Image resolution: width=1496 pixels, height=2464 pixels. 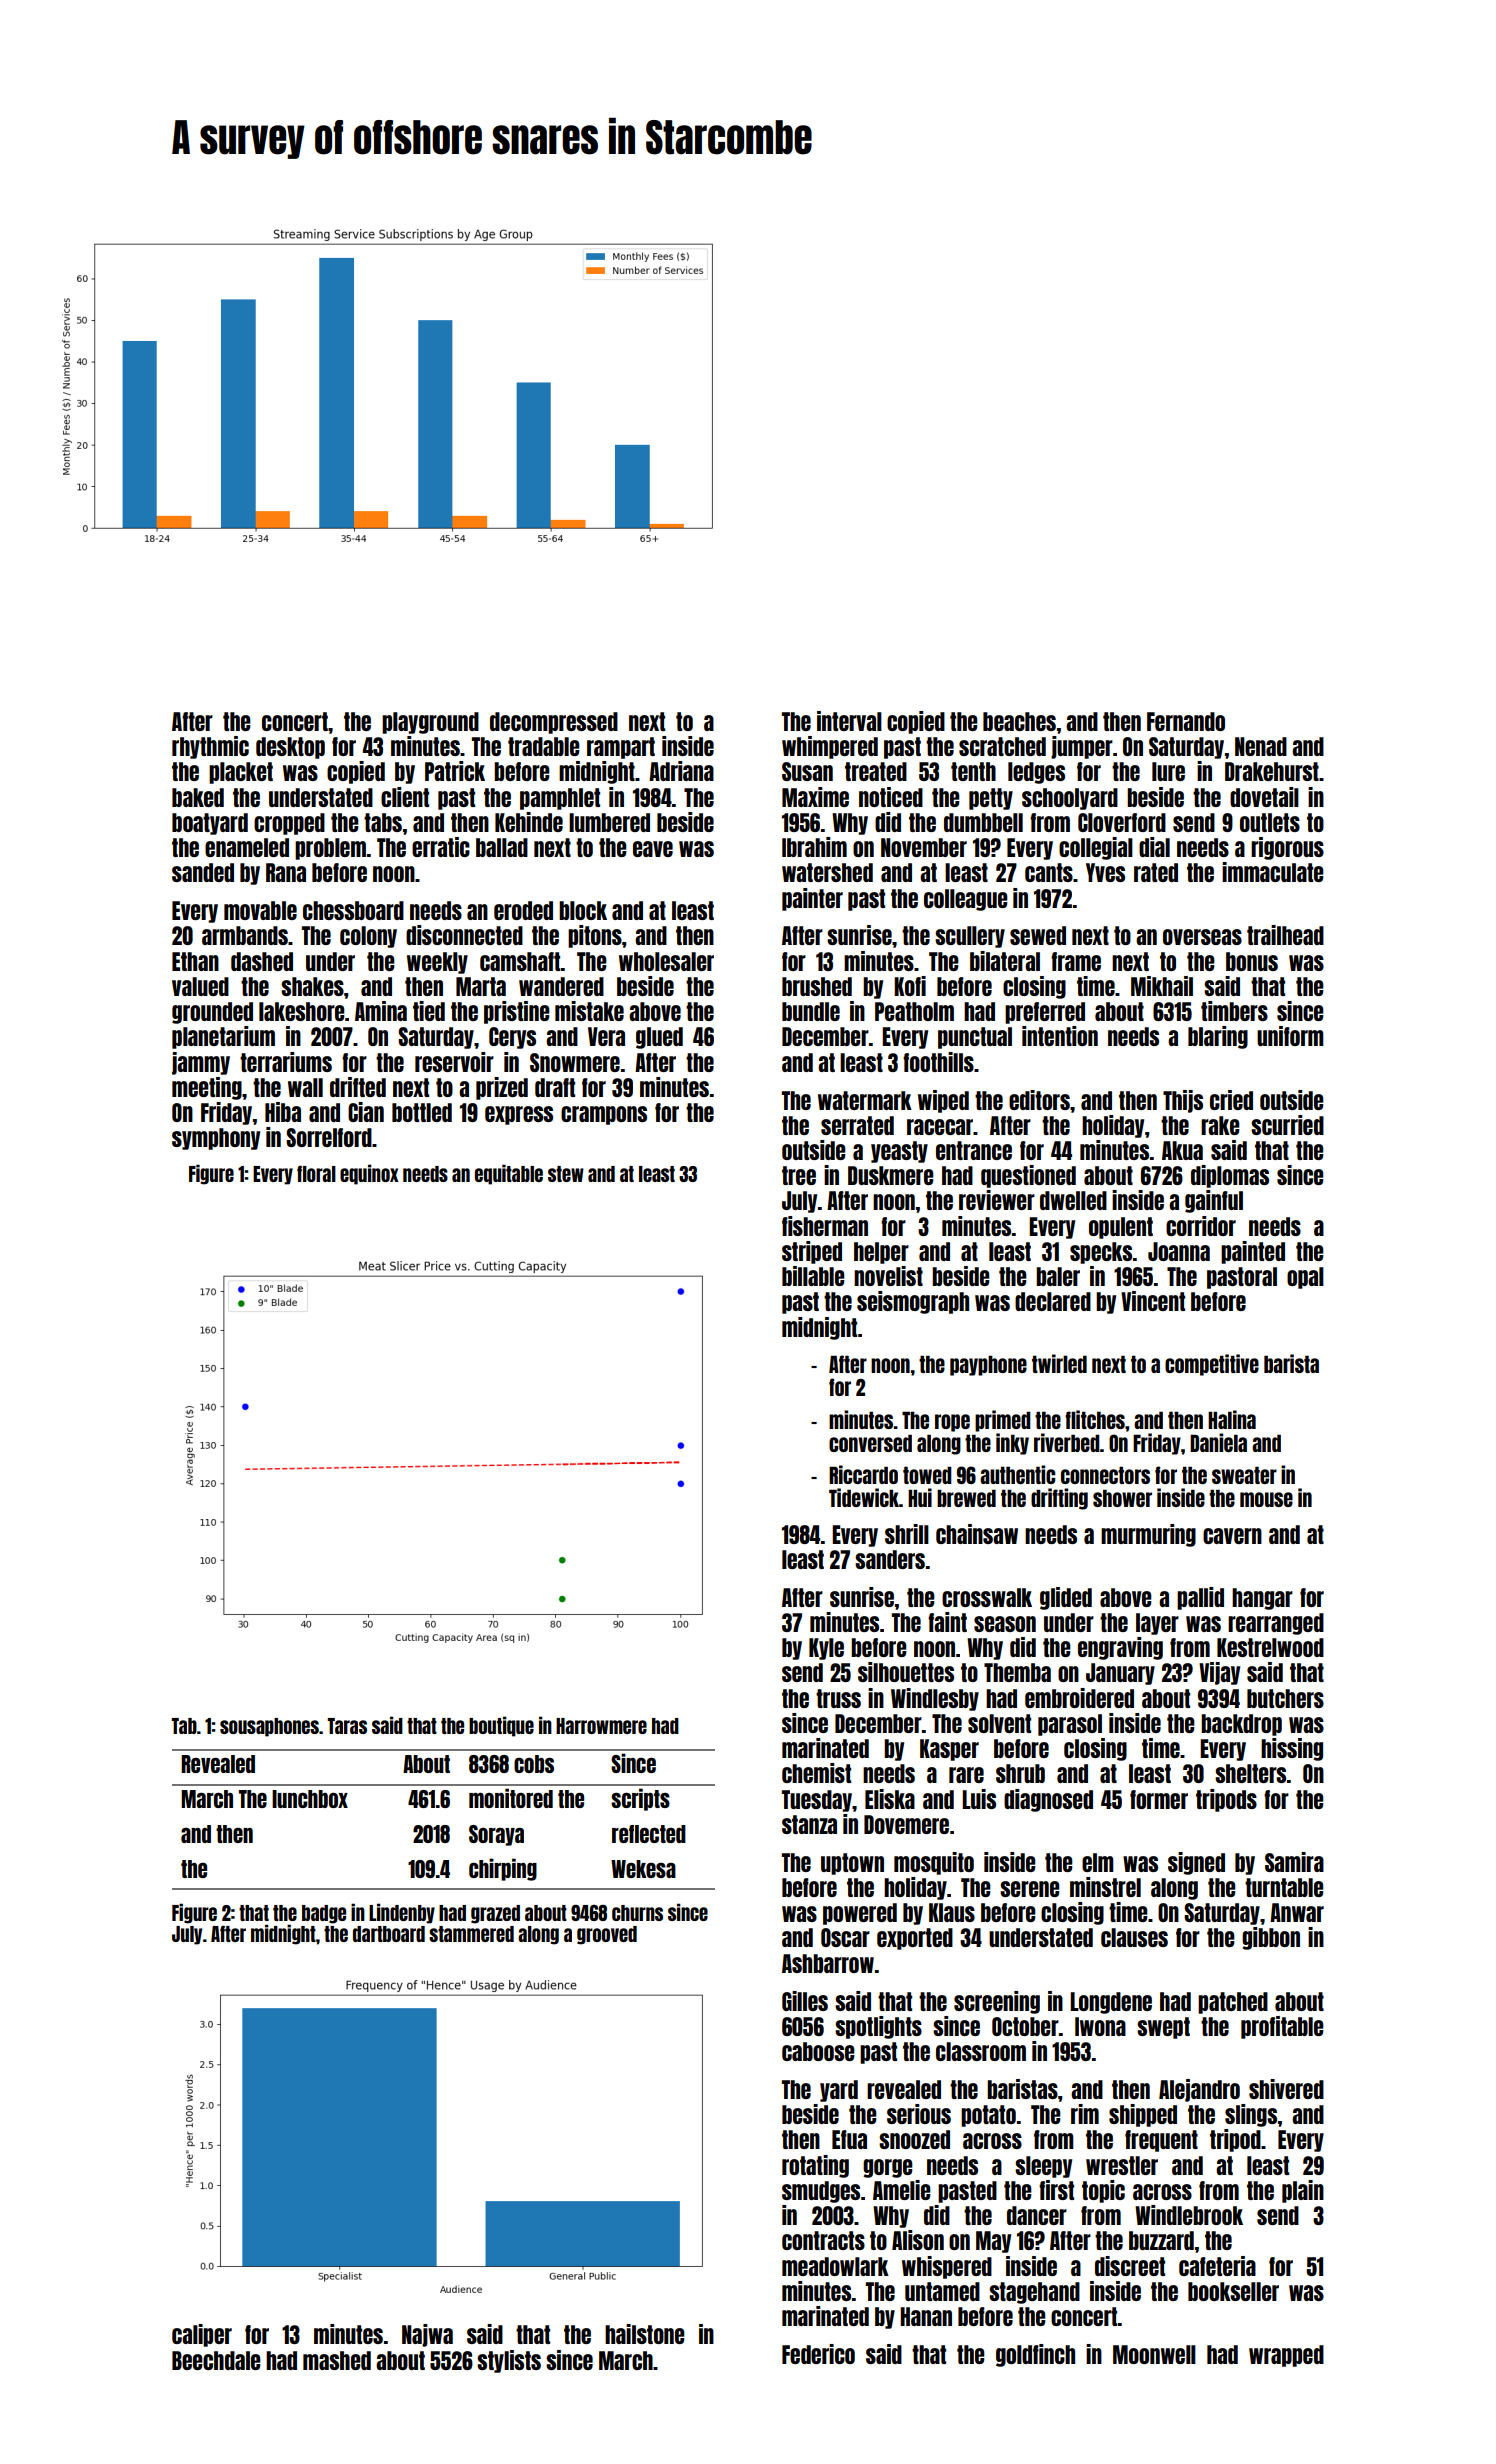 I want to click on Wekesa, so click(x=643, y=1869).
